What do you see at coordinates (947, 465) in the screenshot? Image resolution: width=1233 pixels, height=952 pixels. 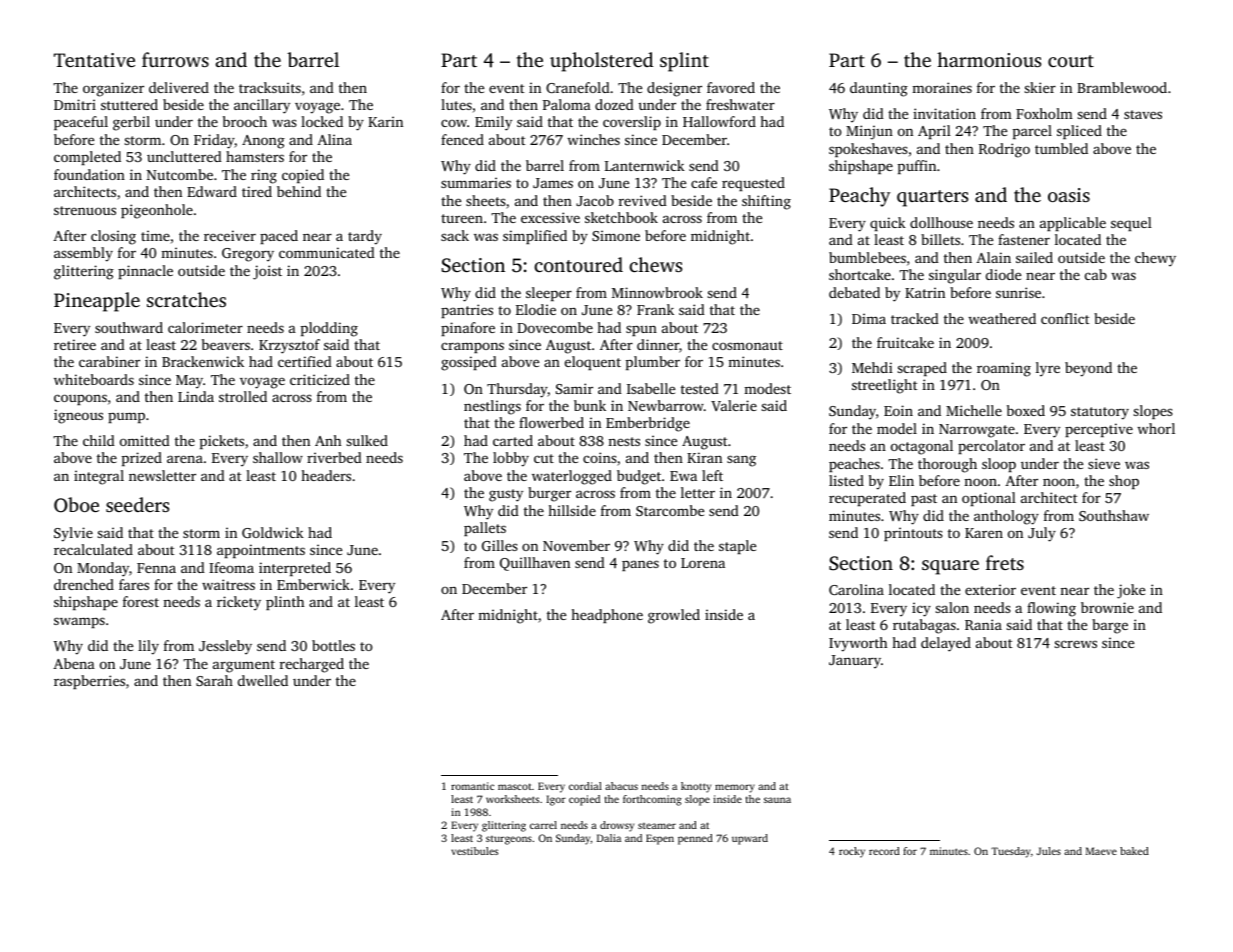 I see `thorough` at bounding box center [947, 465].
